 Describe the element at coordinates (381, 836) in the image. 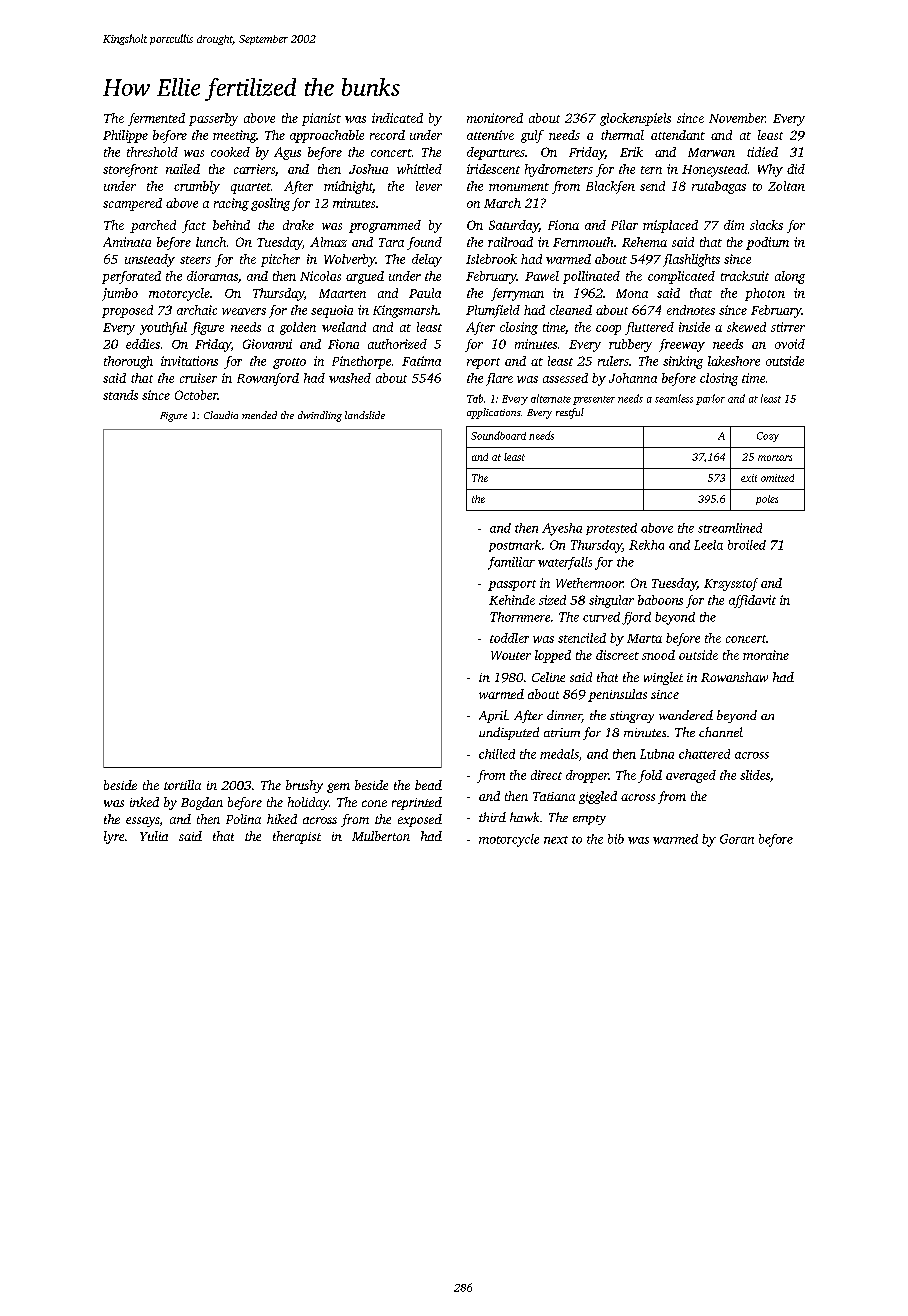

I see `Mulberton` at that location.
